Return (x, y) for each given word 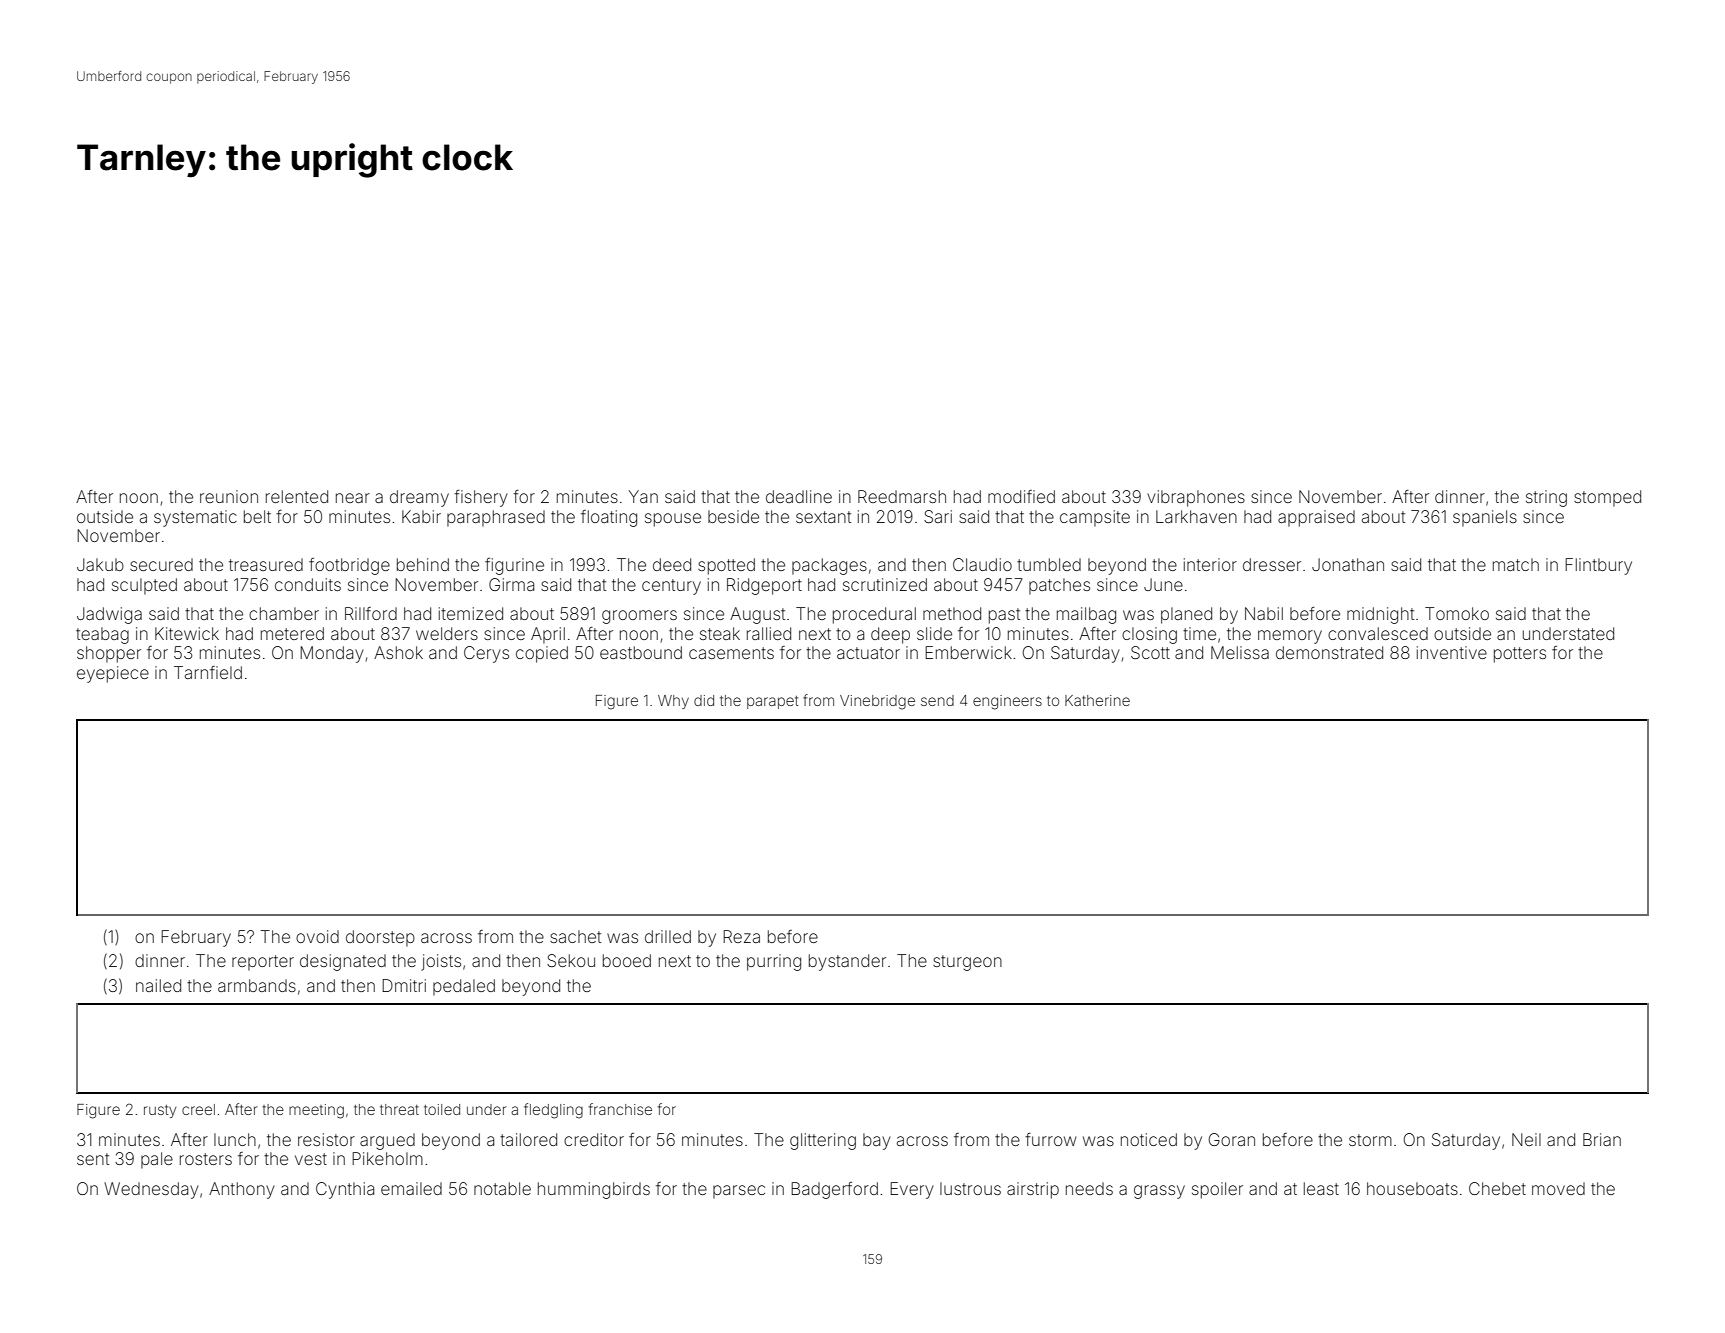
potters (1520, 655)
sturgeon (967, 963)
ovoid (317, 936)
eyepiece (113, 674)
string (1546, 498)
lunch (235, 1139)
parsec (739, 1192)
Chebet (1497, 1188)
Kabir (421, 516)
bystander (847, 962)
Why (673, 702)
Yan (643, 496)
